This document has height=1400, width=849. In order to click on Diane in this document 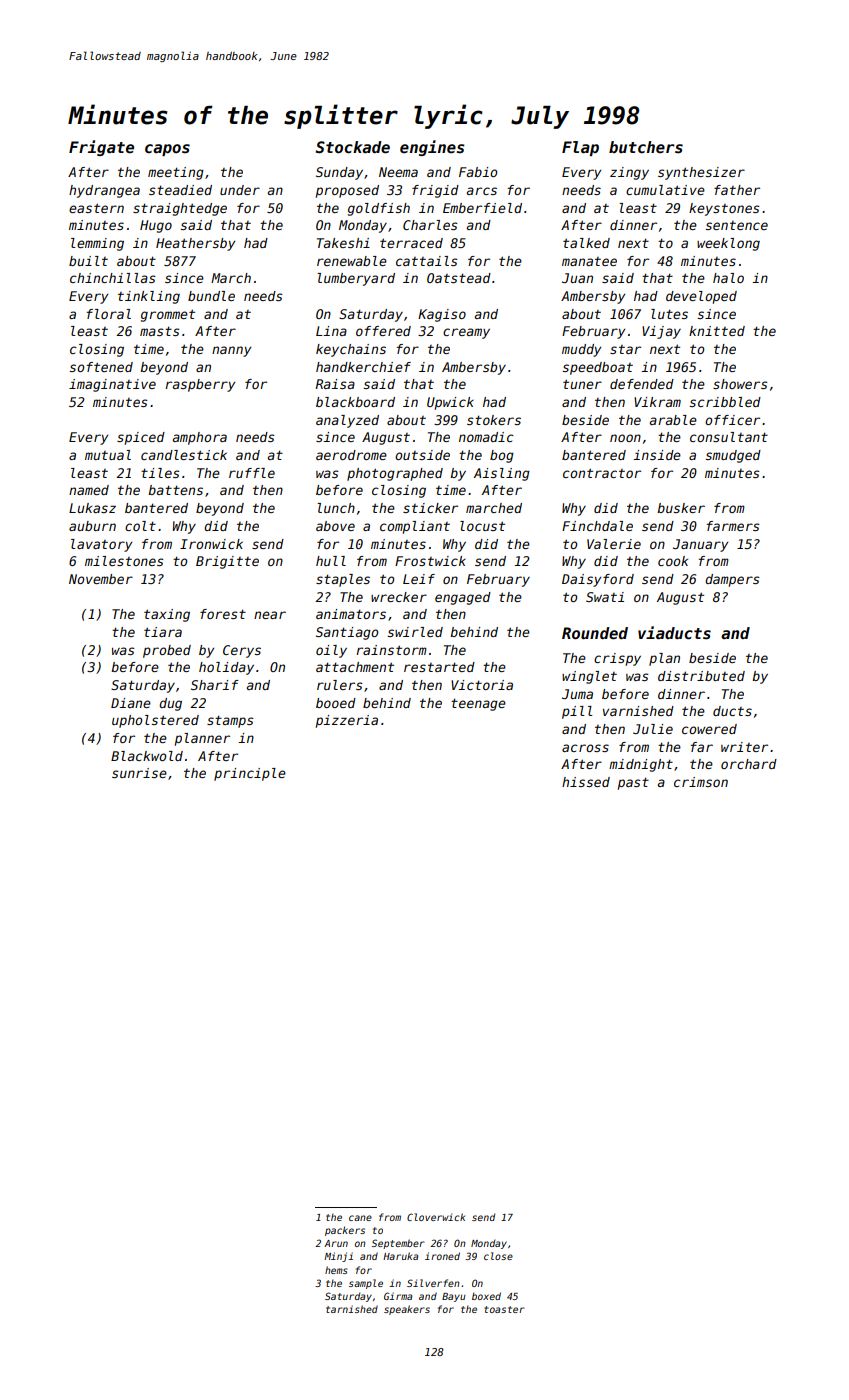, I will do `click(131, 703)`.
